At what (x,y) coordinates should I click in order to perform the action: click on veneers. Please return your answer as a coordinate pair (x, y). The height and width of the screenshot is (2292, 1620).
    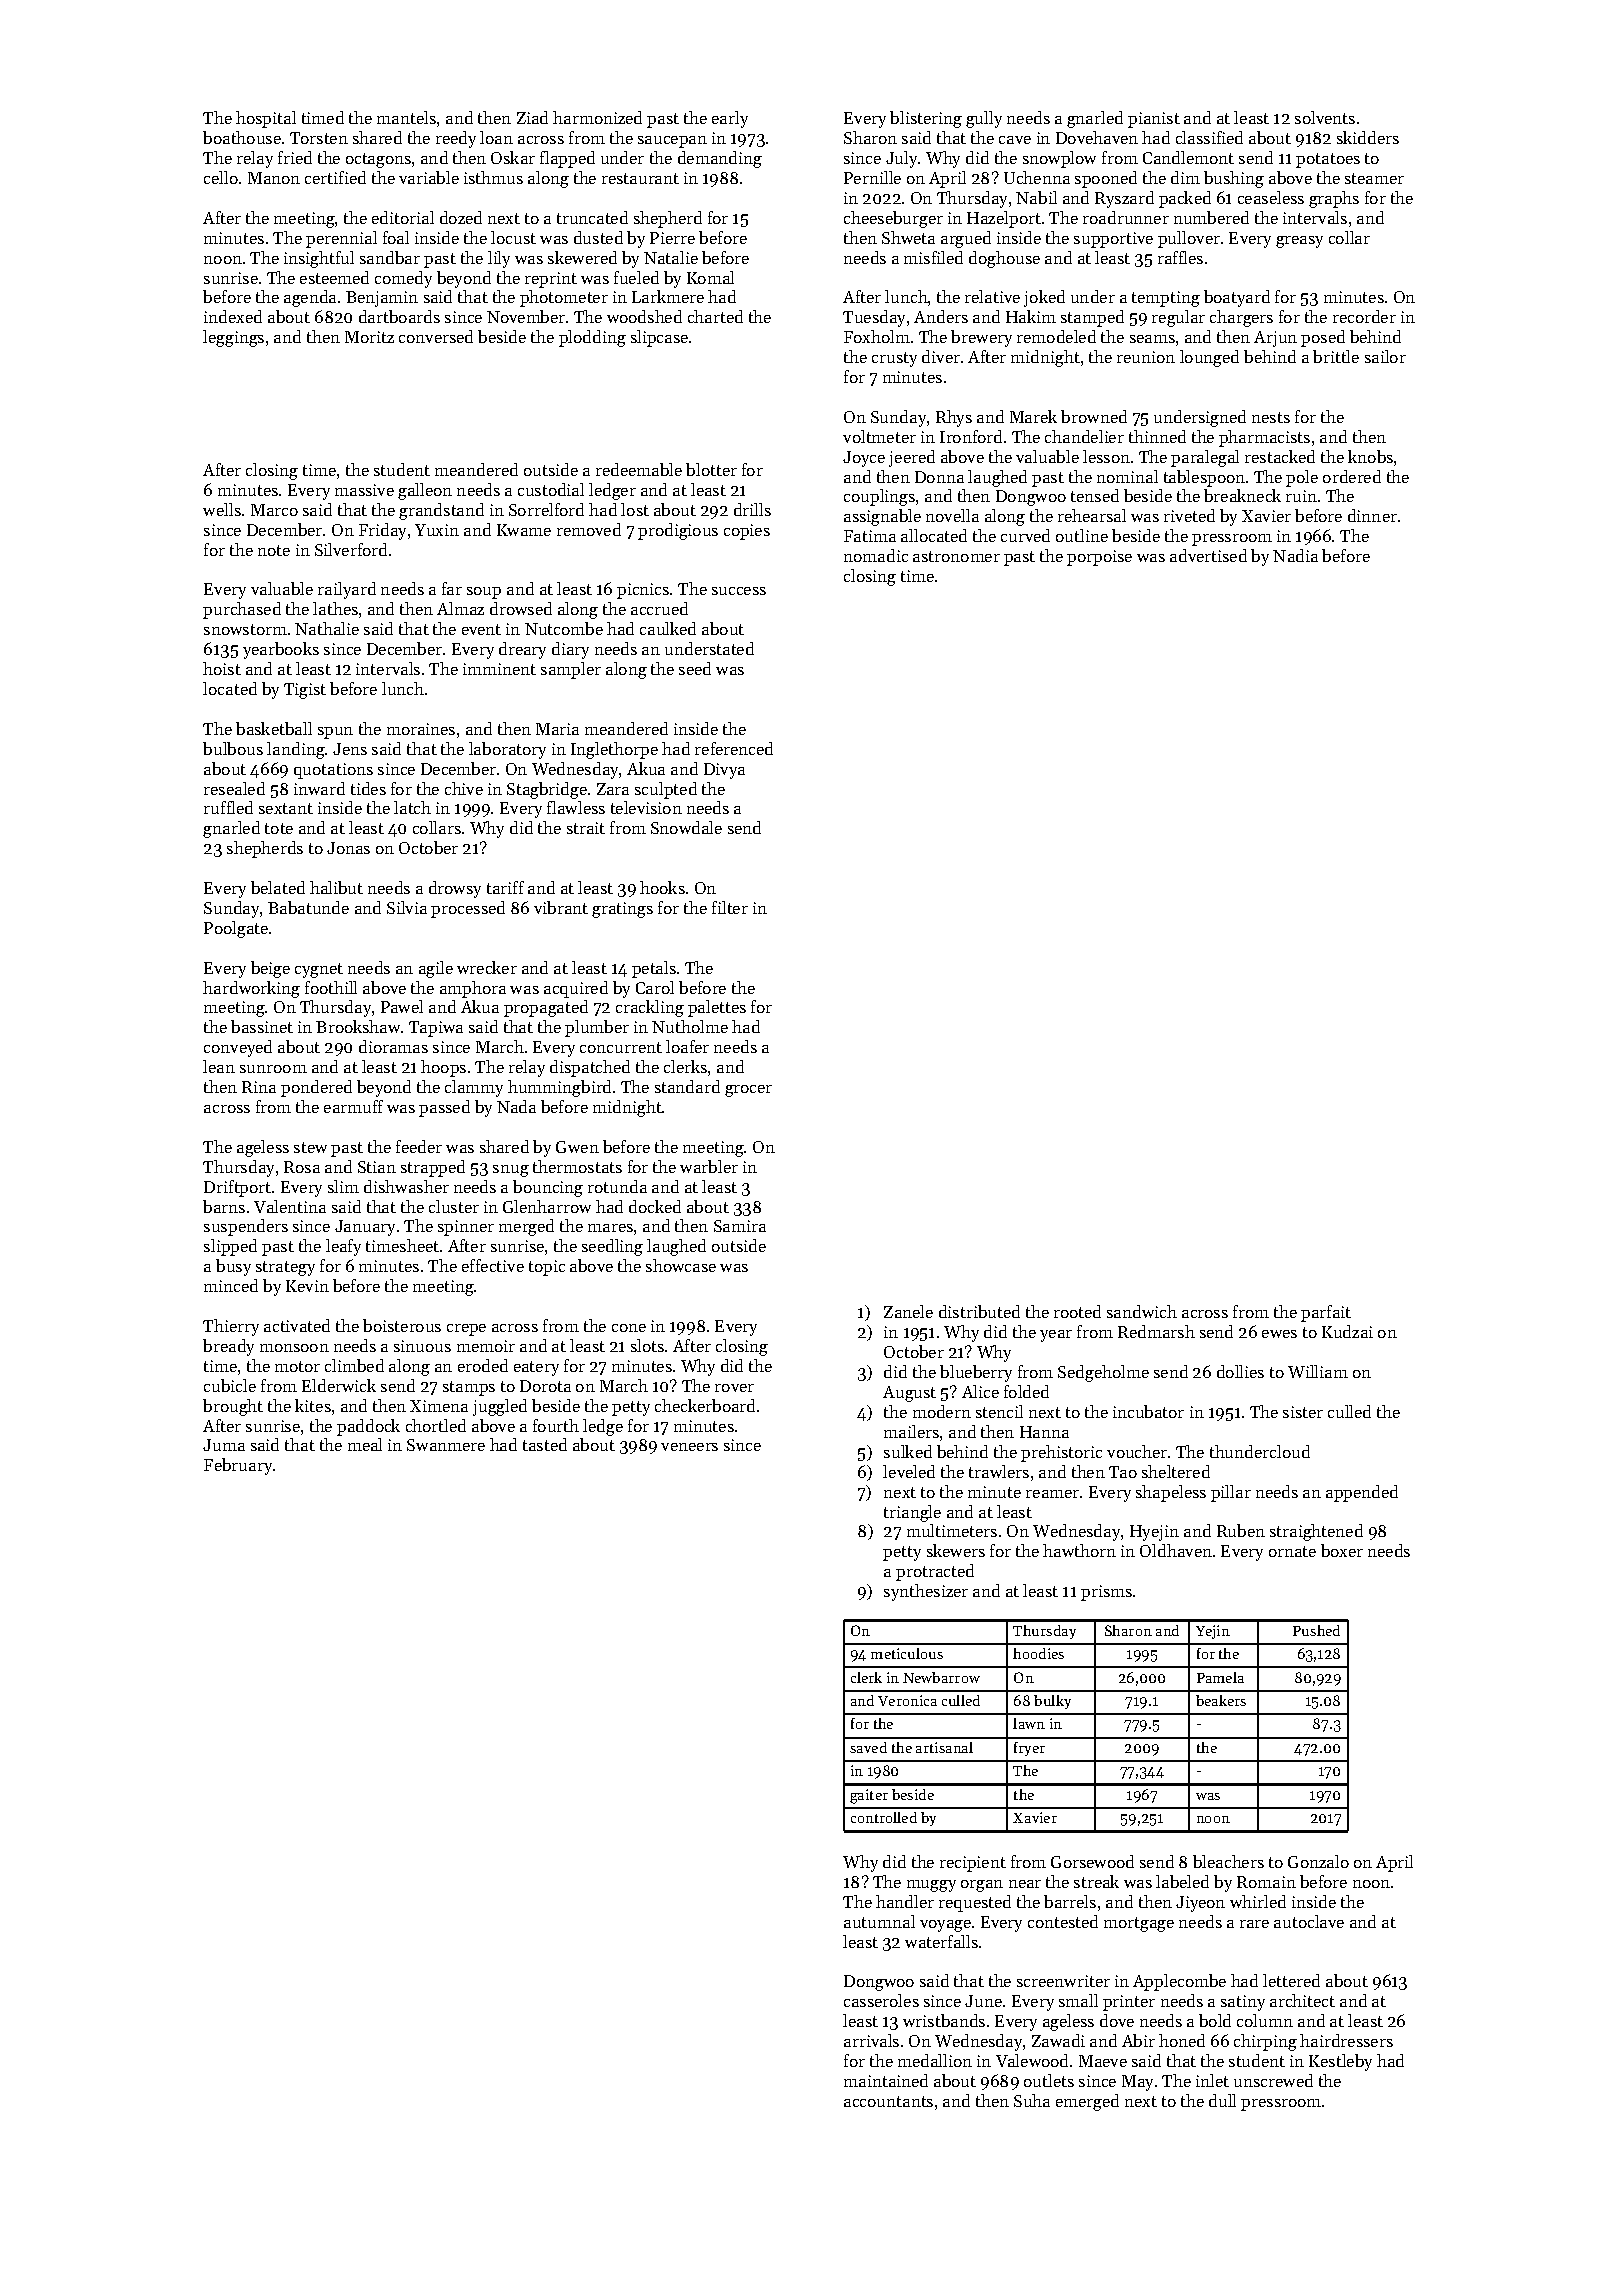
    Looking at the image, I should click on (689, 1447).
